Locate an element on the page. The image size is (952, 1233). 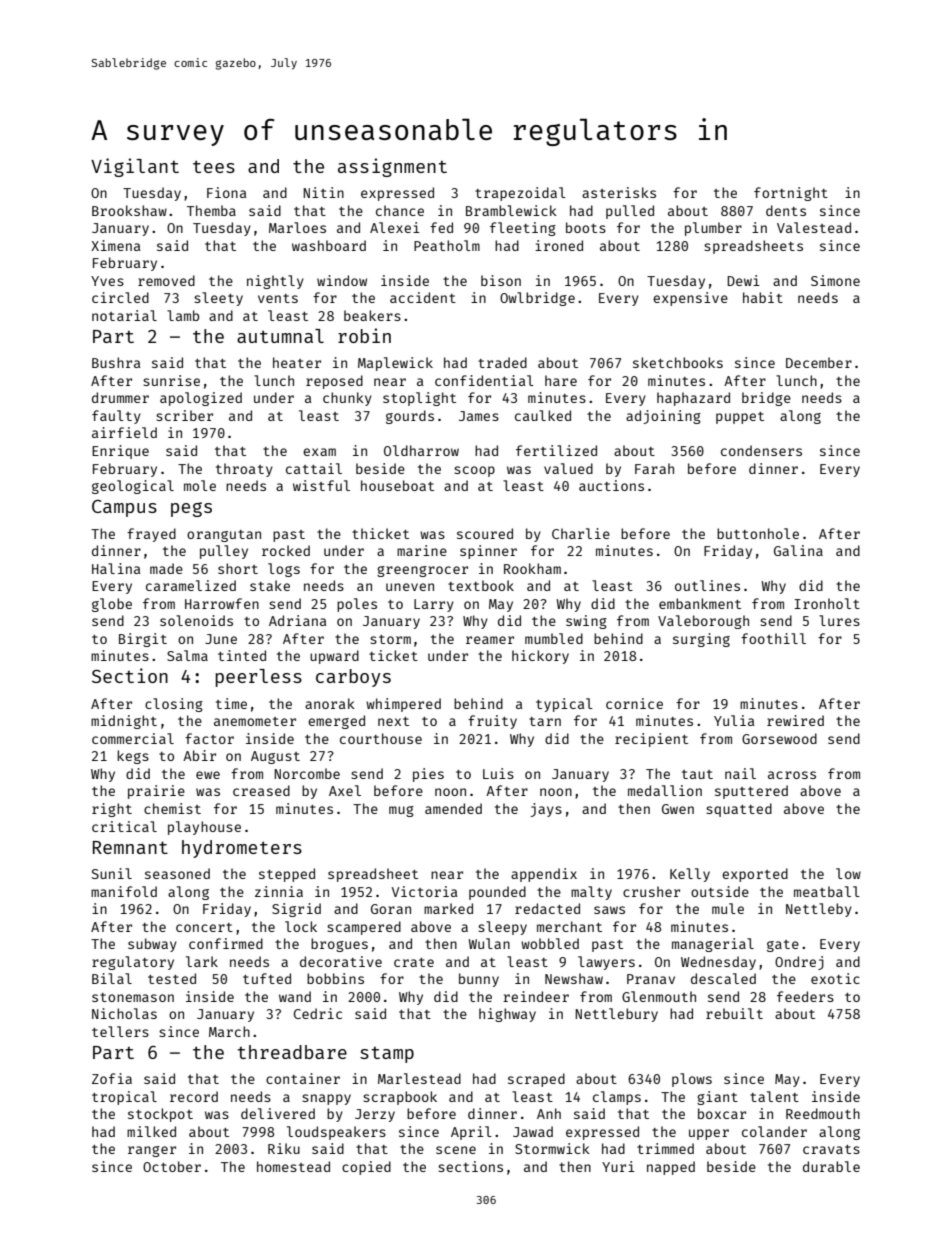
Sigrid is located at coordinates (296, 910).
